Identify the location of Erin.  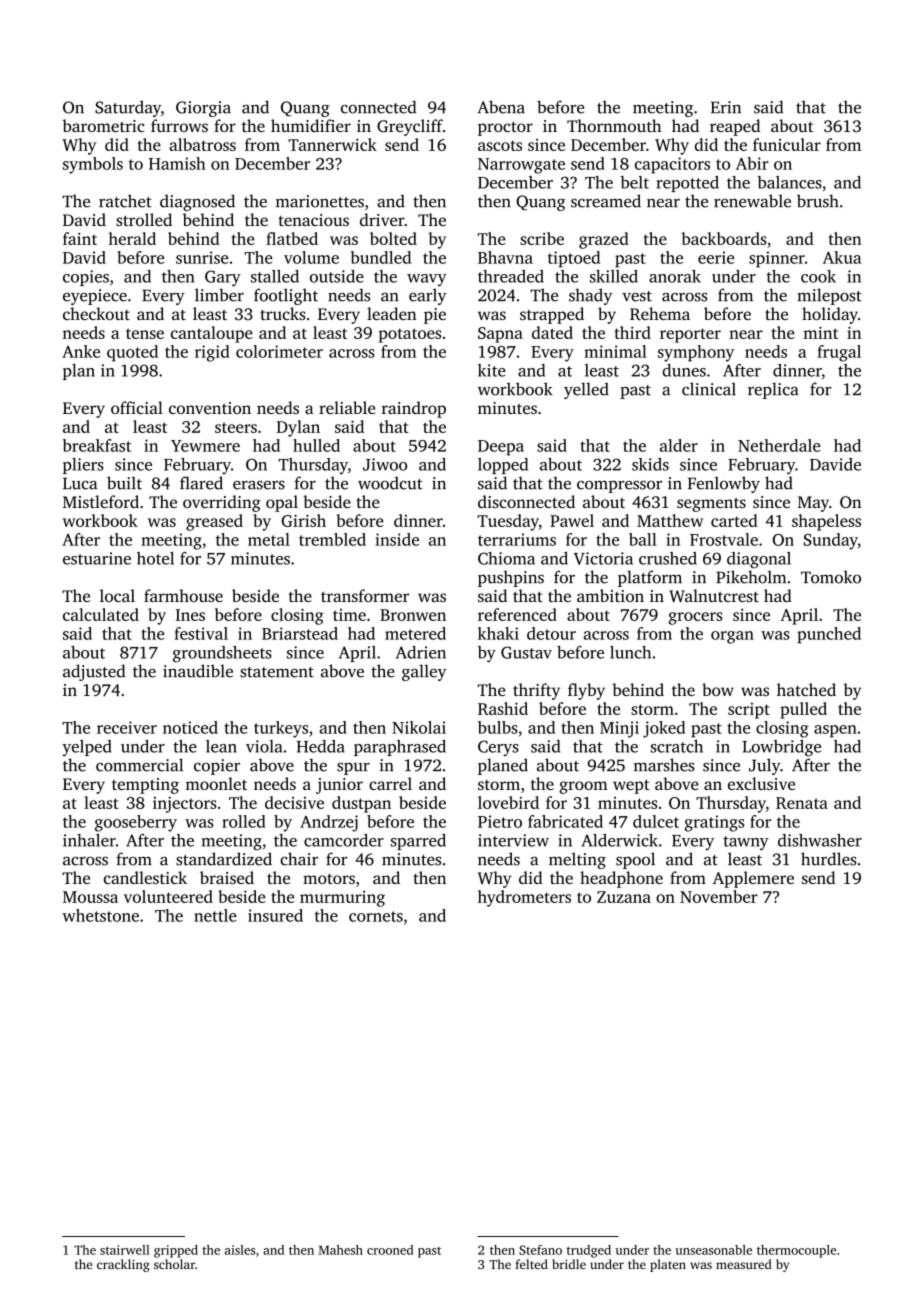
(726, 107).
